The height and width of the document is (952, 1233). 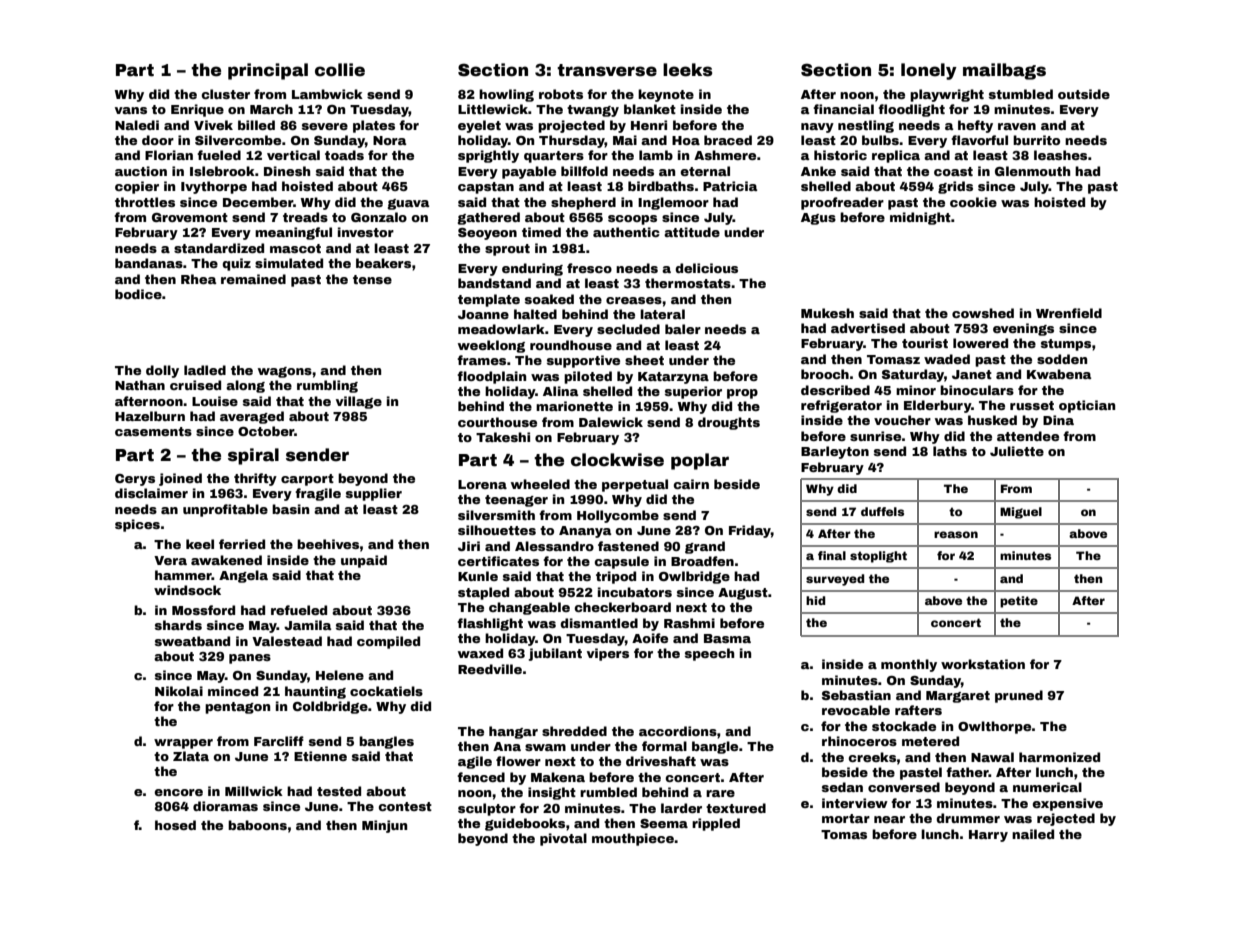 I want to click on Harry, so click(x=988, y=836).
